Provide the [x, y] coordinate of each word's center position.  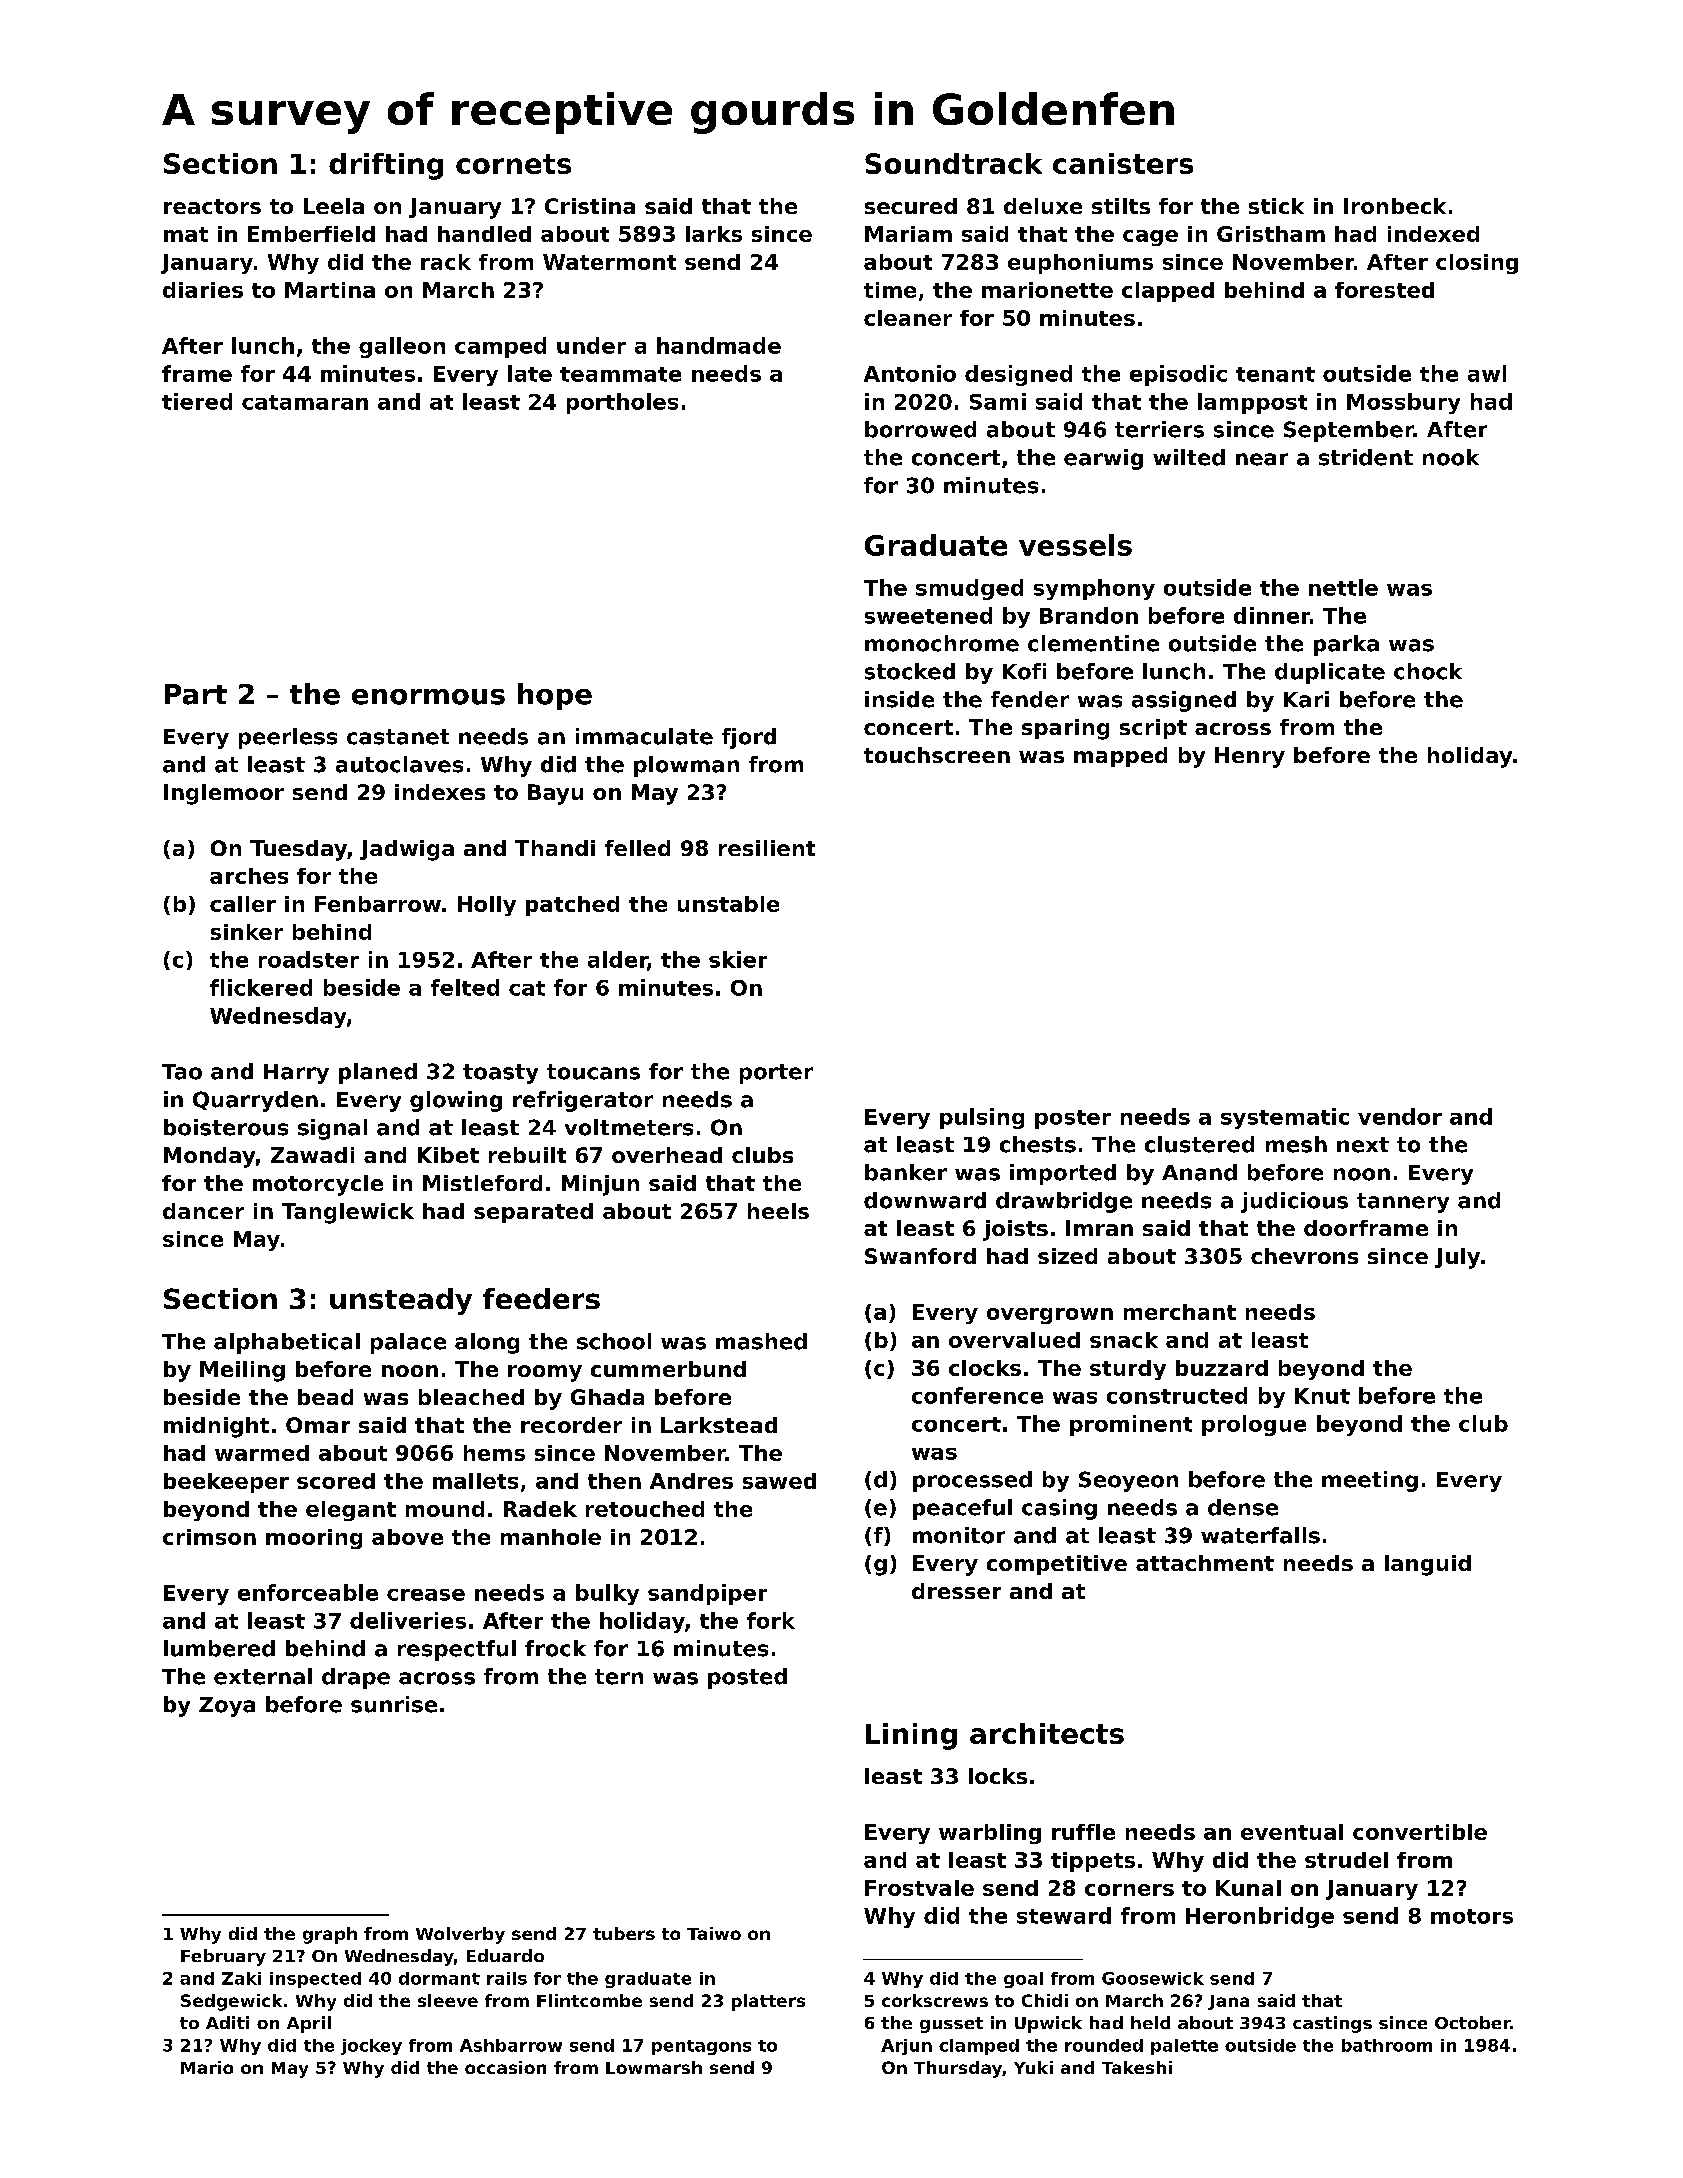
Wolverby [460, 1935]
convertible [1420, 1832]
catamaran [305, 402]
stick [1276, 206]
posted [747, 1678]
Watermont [609, 262]
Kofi [1024, 671]
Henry [1250, 757]
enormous [428, 697]
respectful [457, 1650]
